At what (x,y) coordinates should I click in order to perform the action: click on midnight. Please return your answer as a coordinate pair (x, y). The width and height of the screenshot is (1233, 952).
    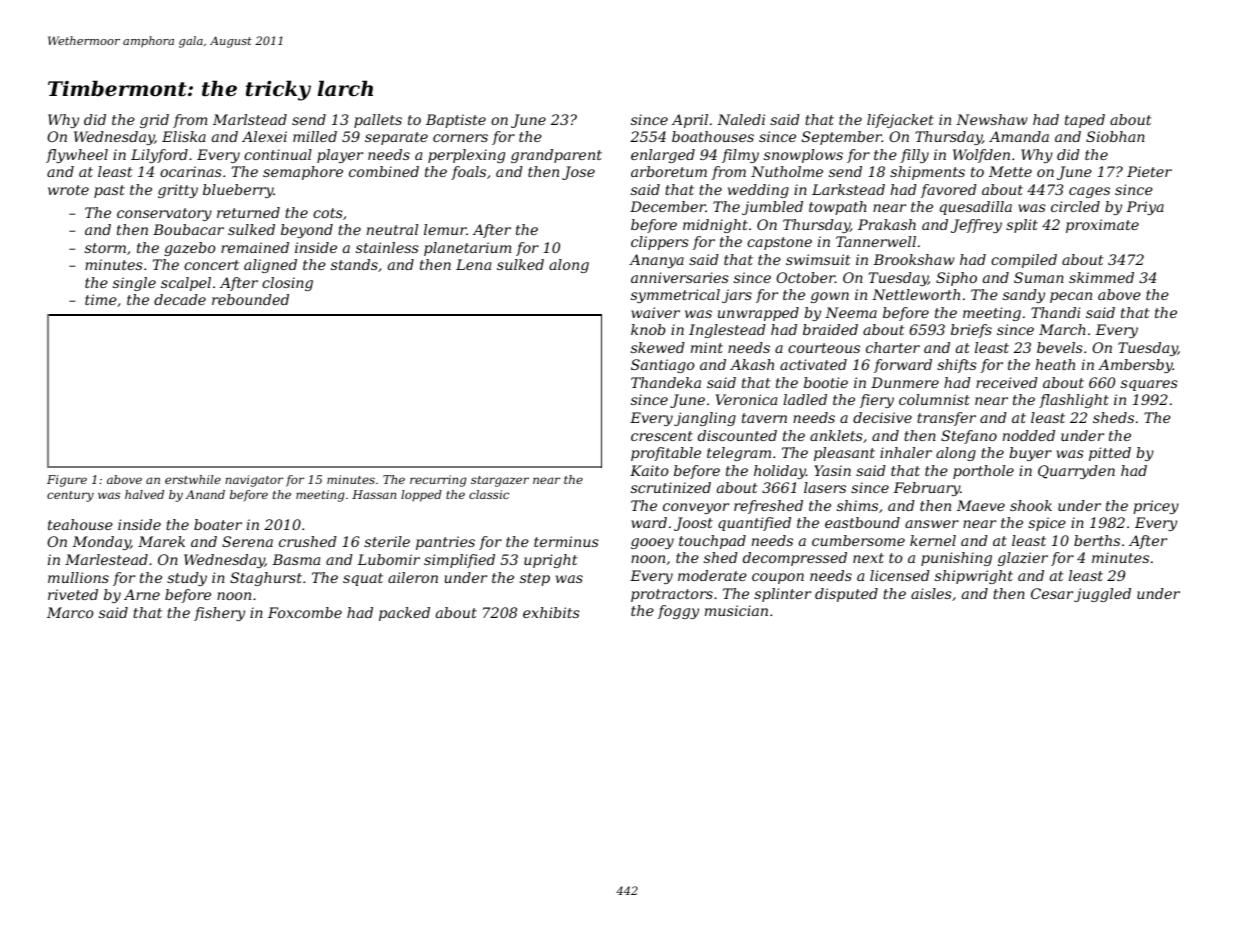
    Looking at the image, I should click on (715, 226).
